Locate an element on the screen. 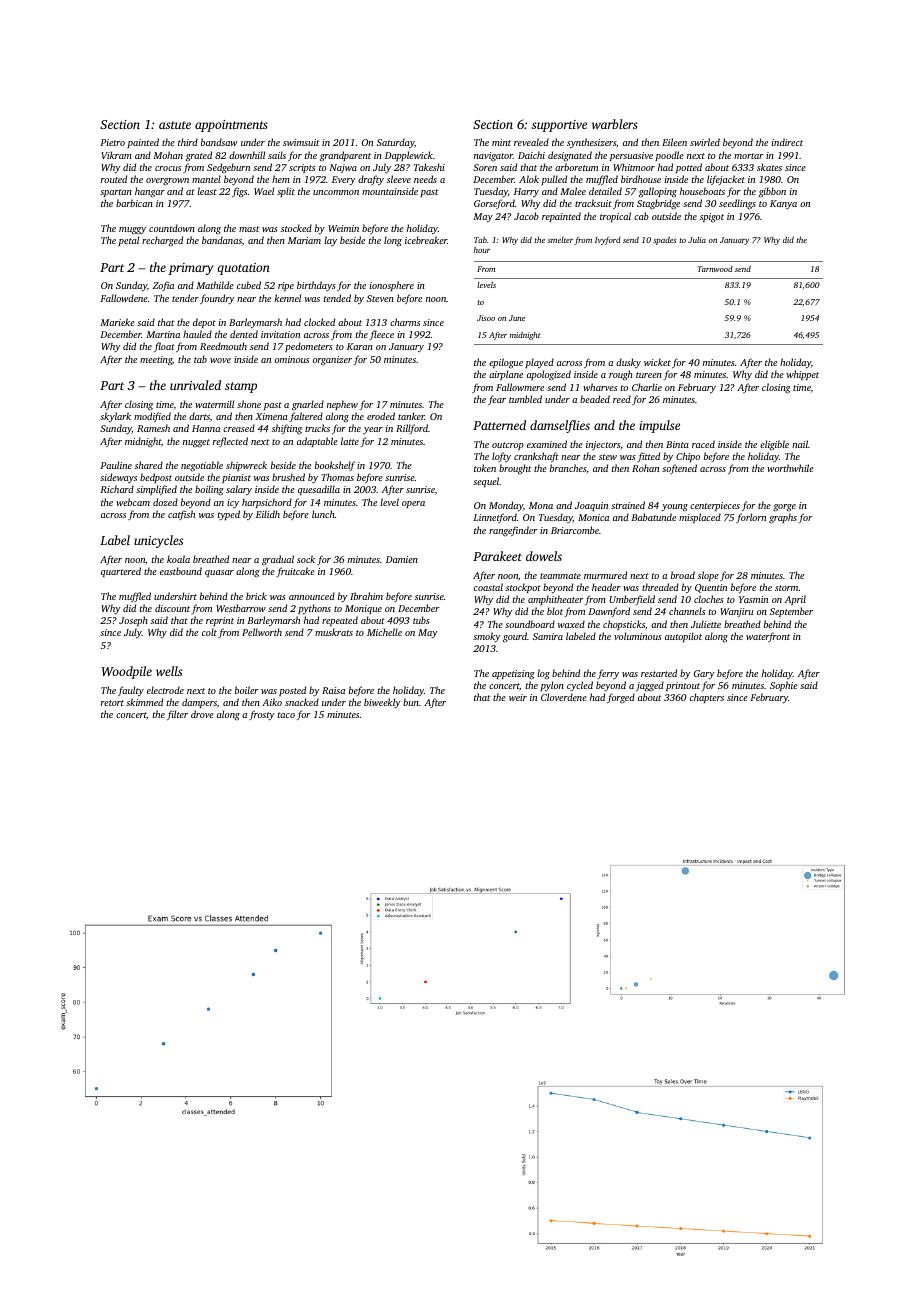  Eilidh is located at coordinates (268, 514).
